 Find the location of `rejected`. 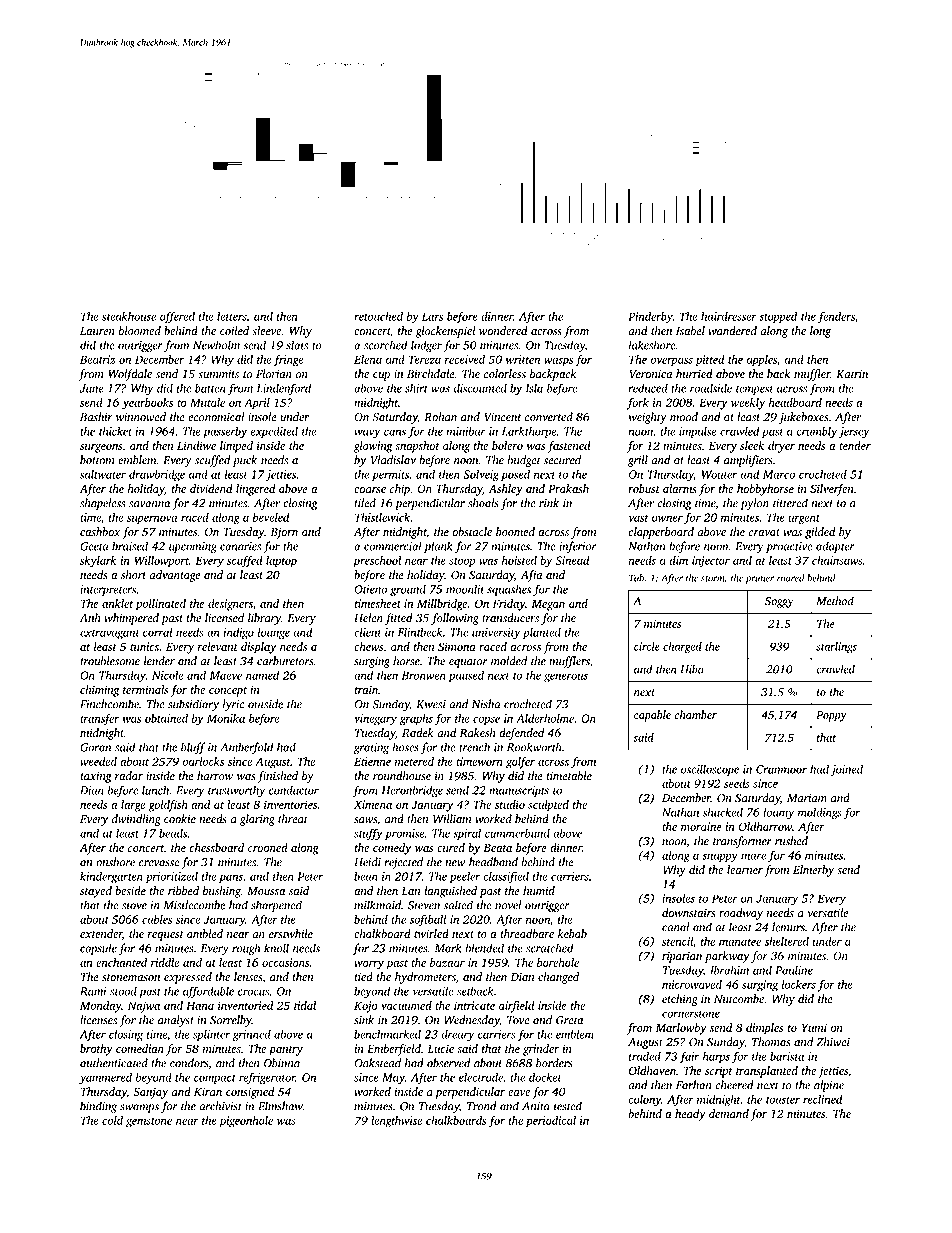

rejected is located at coordinates (403, 863).
